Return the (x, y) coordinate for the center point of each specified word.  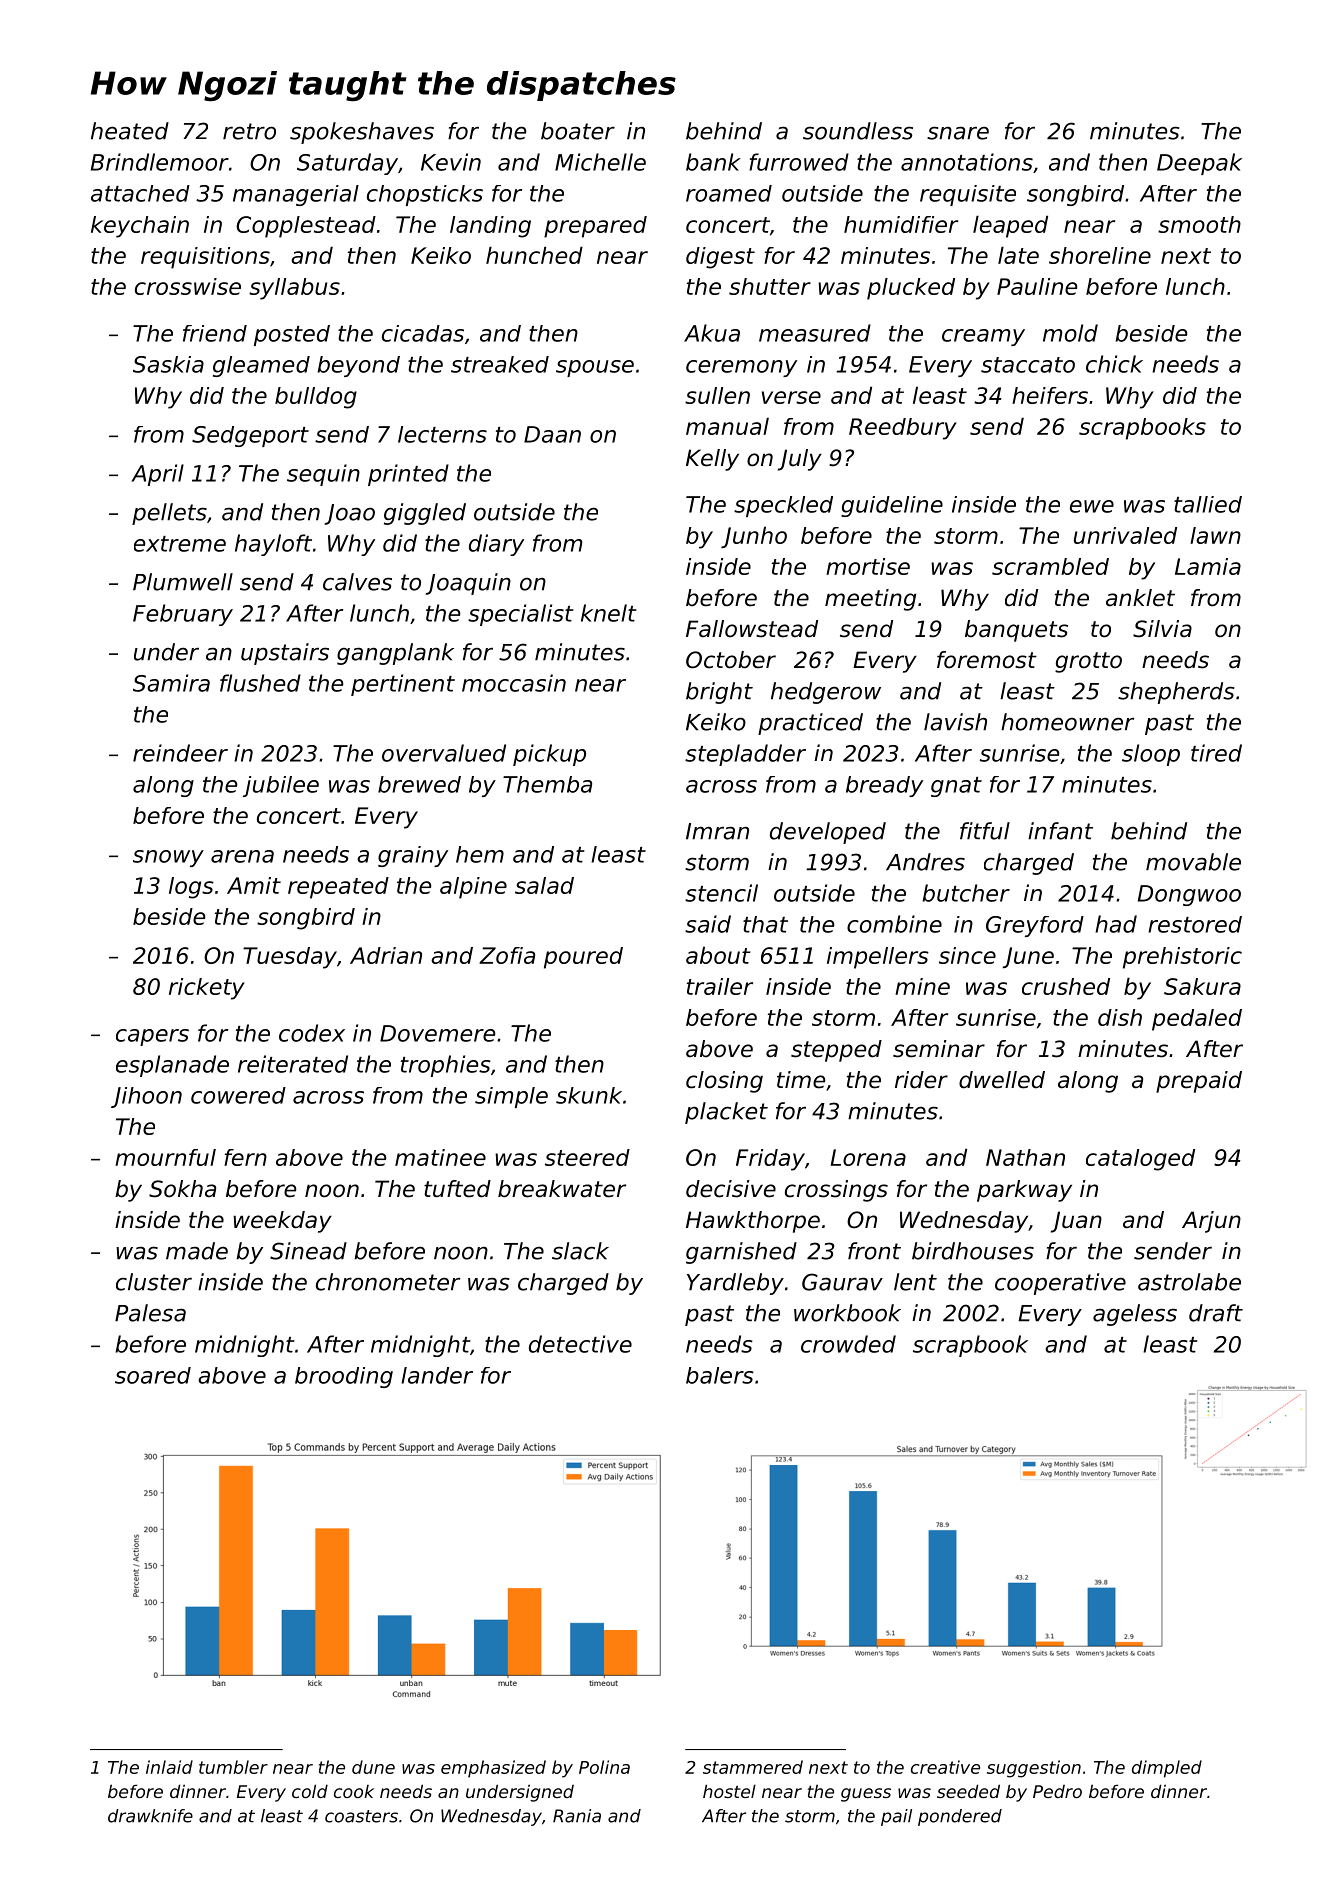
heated (130, 131)
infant (1060, 831)
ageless (1135, 1315)
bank (713, 162)
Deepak (1199, 164)
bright (719, 693)
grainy (413, 856)
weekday (282, 1222)
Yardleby (735, 1284)
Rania (577, 1816)
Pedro (1057, 1791)
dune (373, 1767)
